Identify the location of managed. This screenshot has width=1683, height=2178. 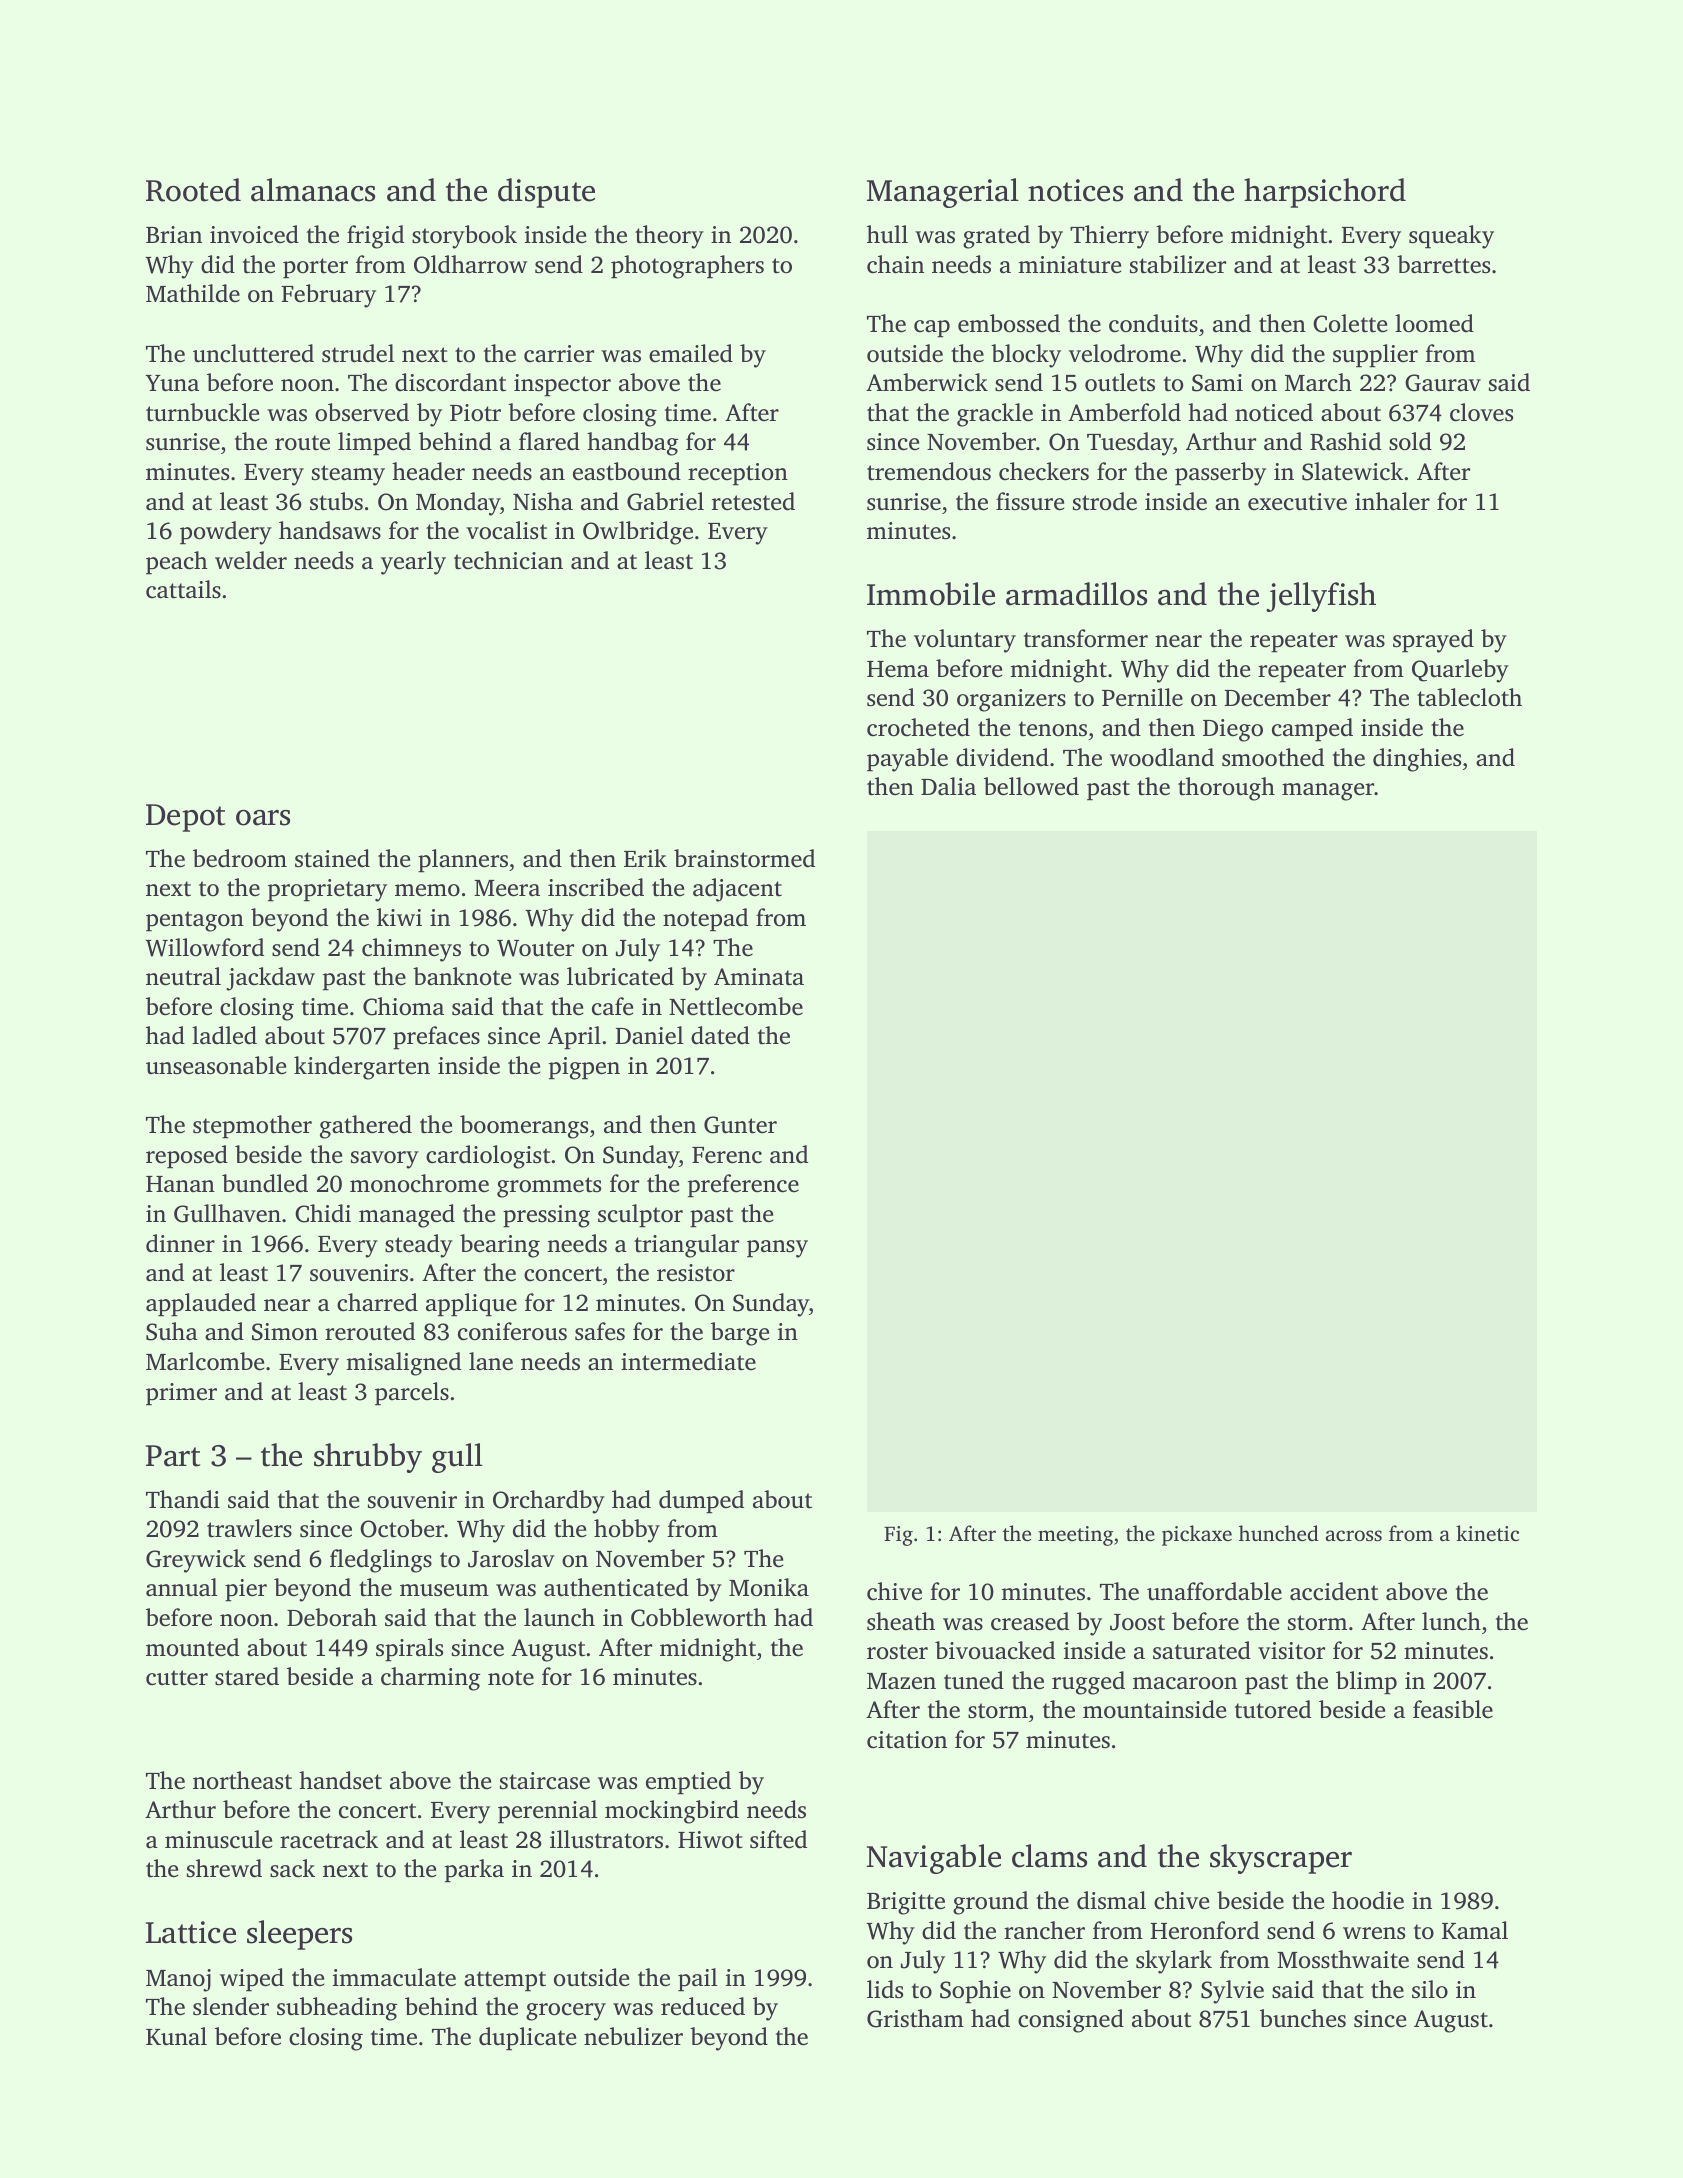
(407, 1216).
